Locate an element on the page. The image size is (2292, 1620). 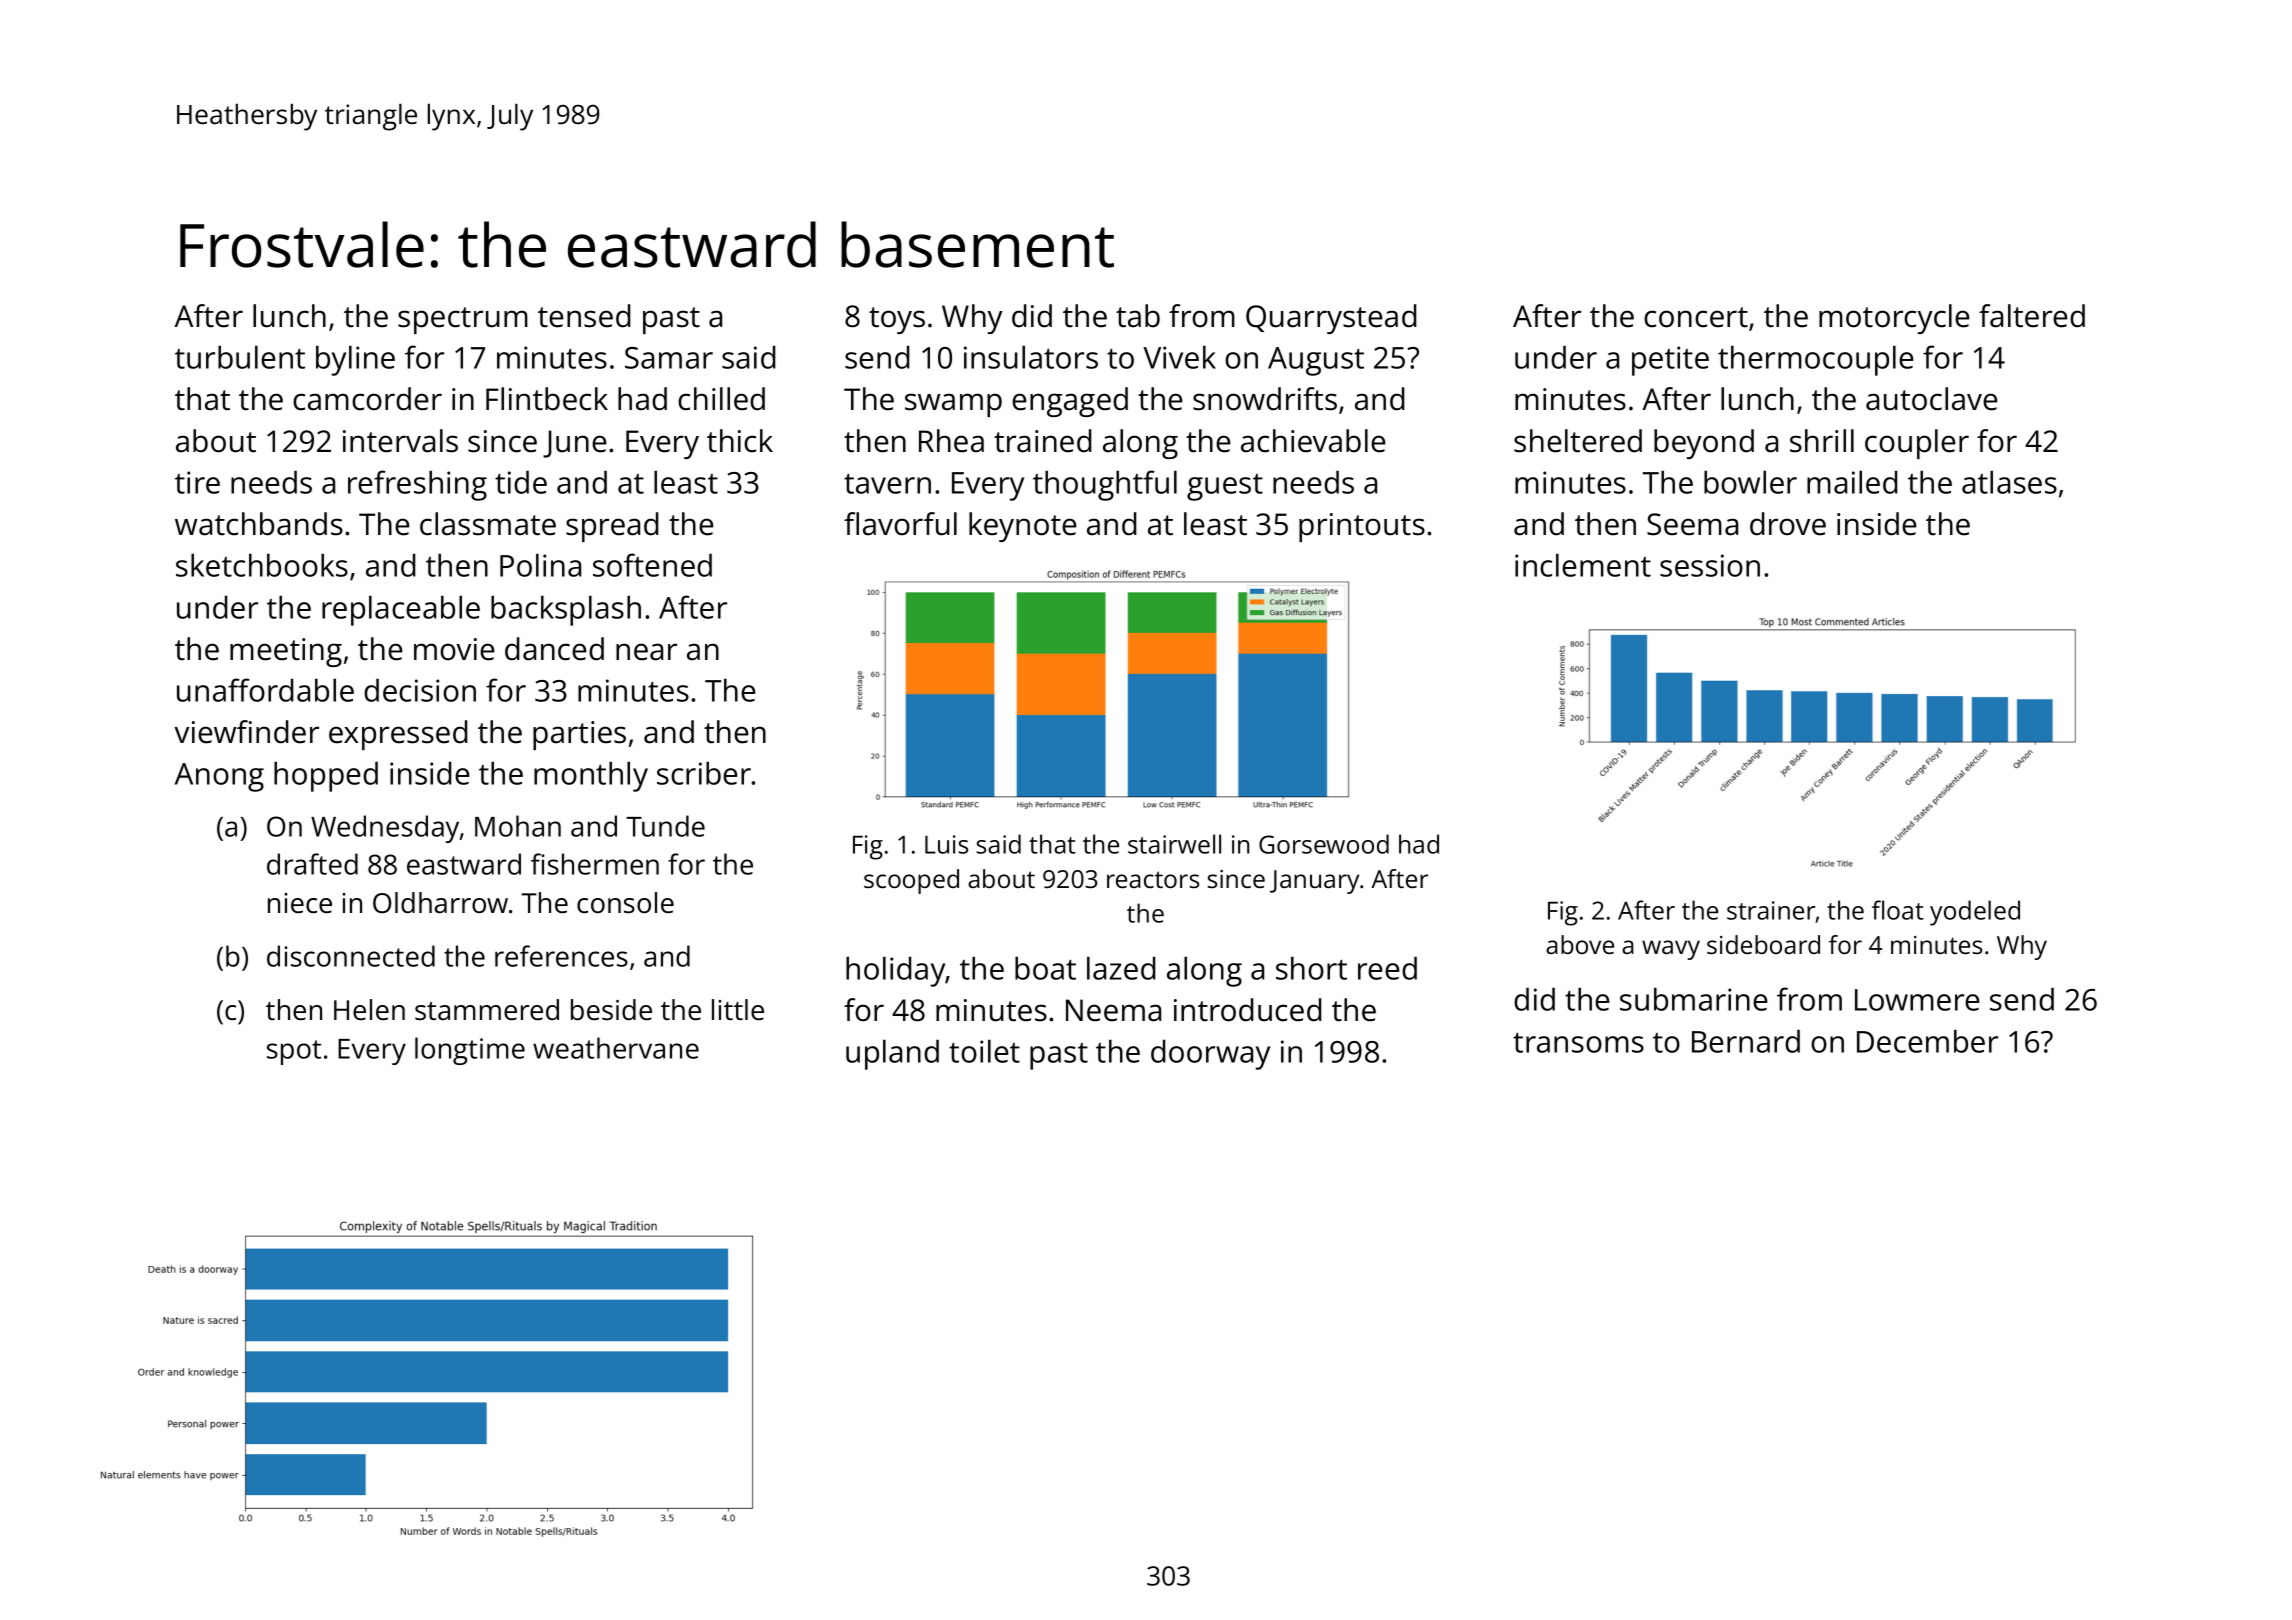
refreshing is located at coordinates (417, 485).
